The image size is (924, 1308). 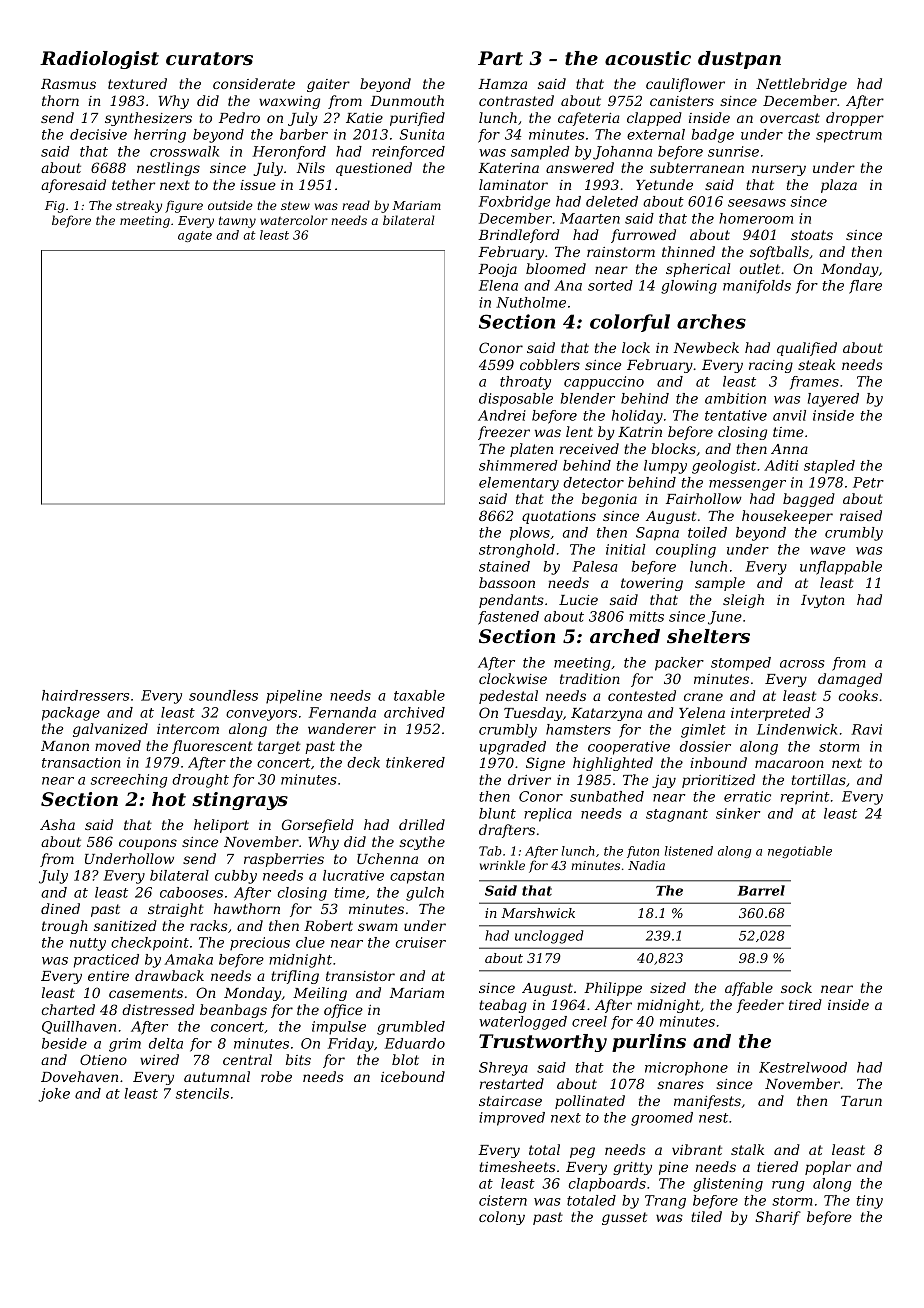 I want to click on joke, so click(x=54, y=1095).
